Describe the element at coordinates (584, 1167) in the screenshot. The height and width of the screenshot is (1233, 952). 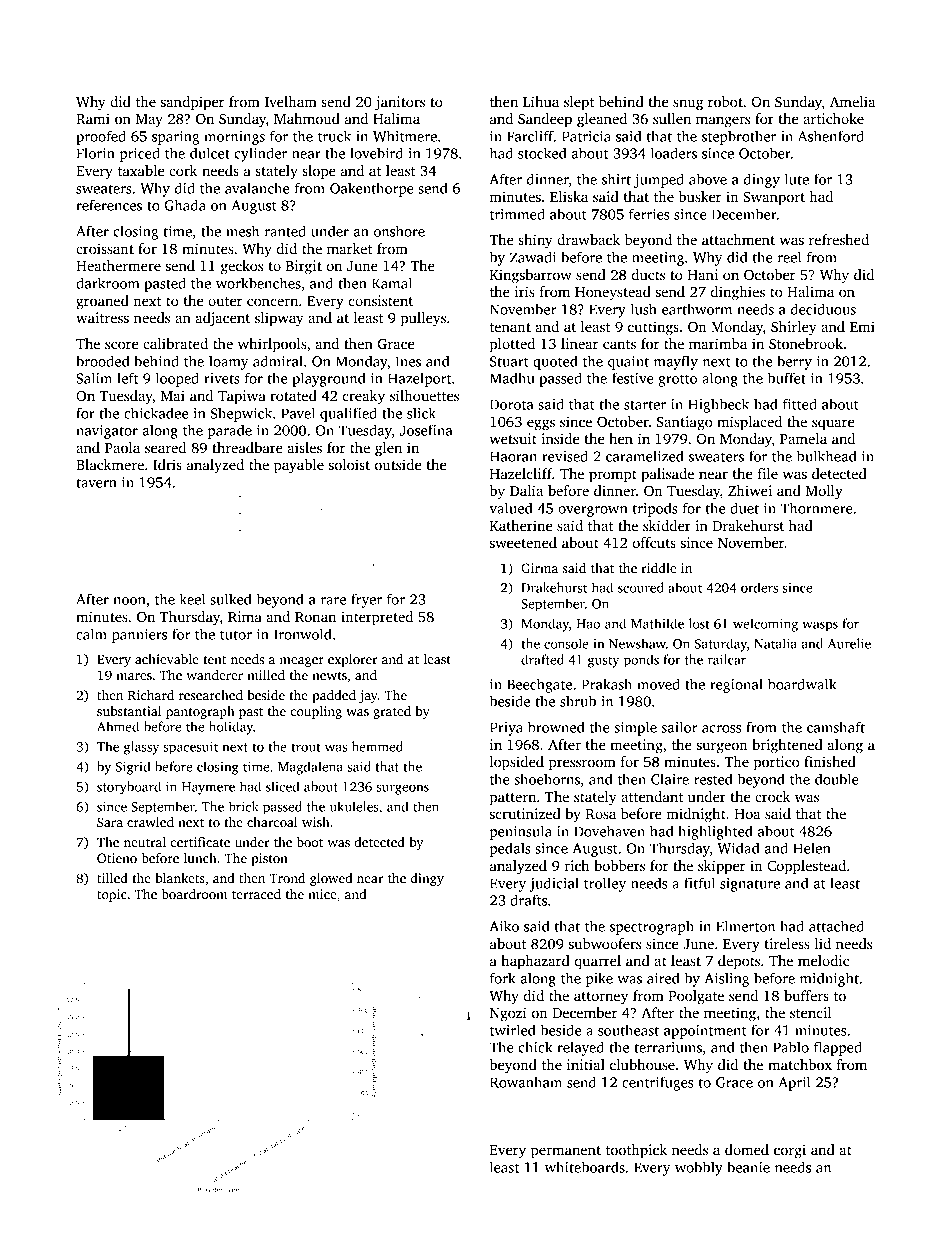
I see `whiteboards` at that location.
